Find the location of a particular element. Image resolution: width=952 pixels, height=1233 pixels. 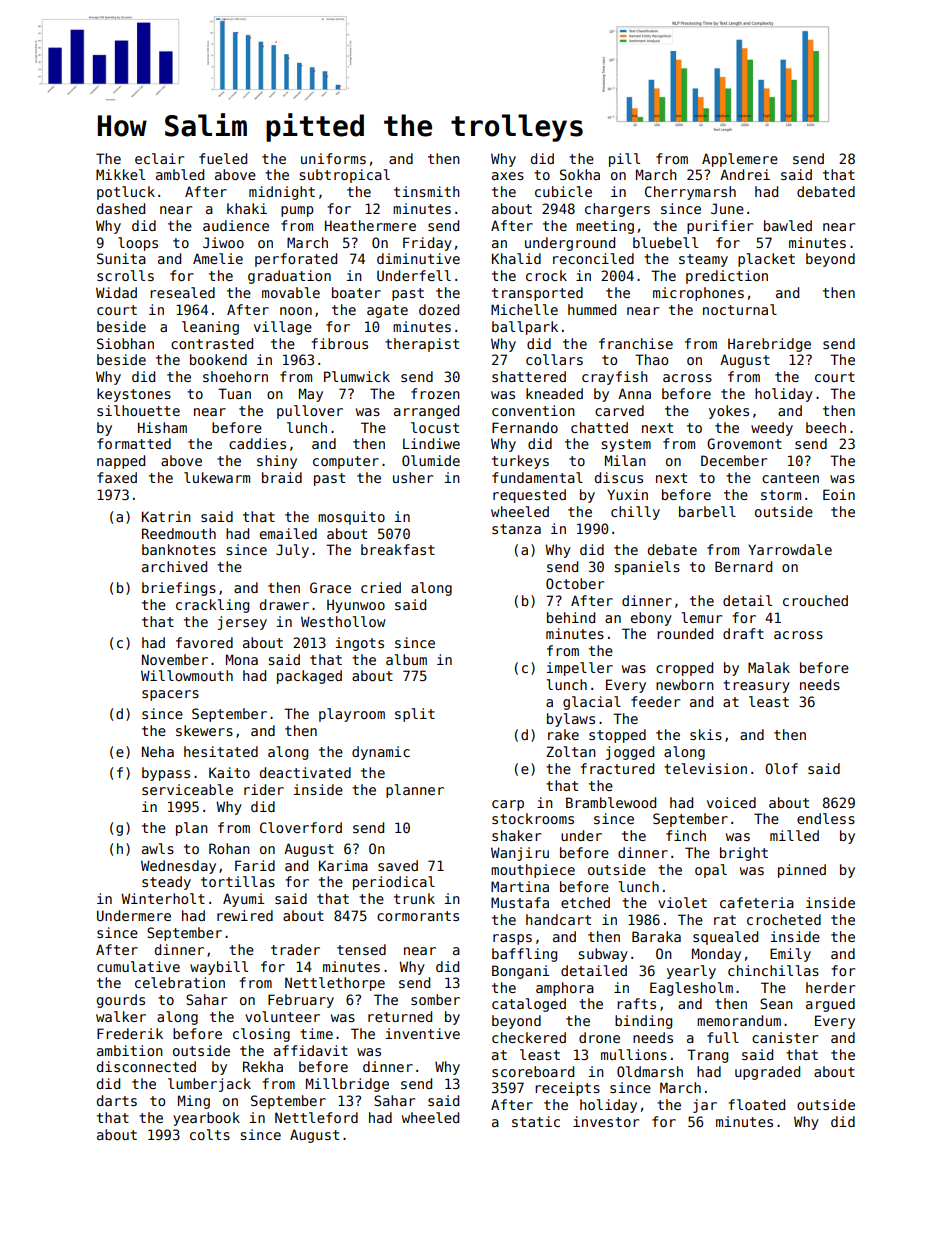

voiced is located at coordinates (731, 802).
